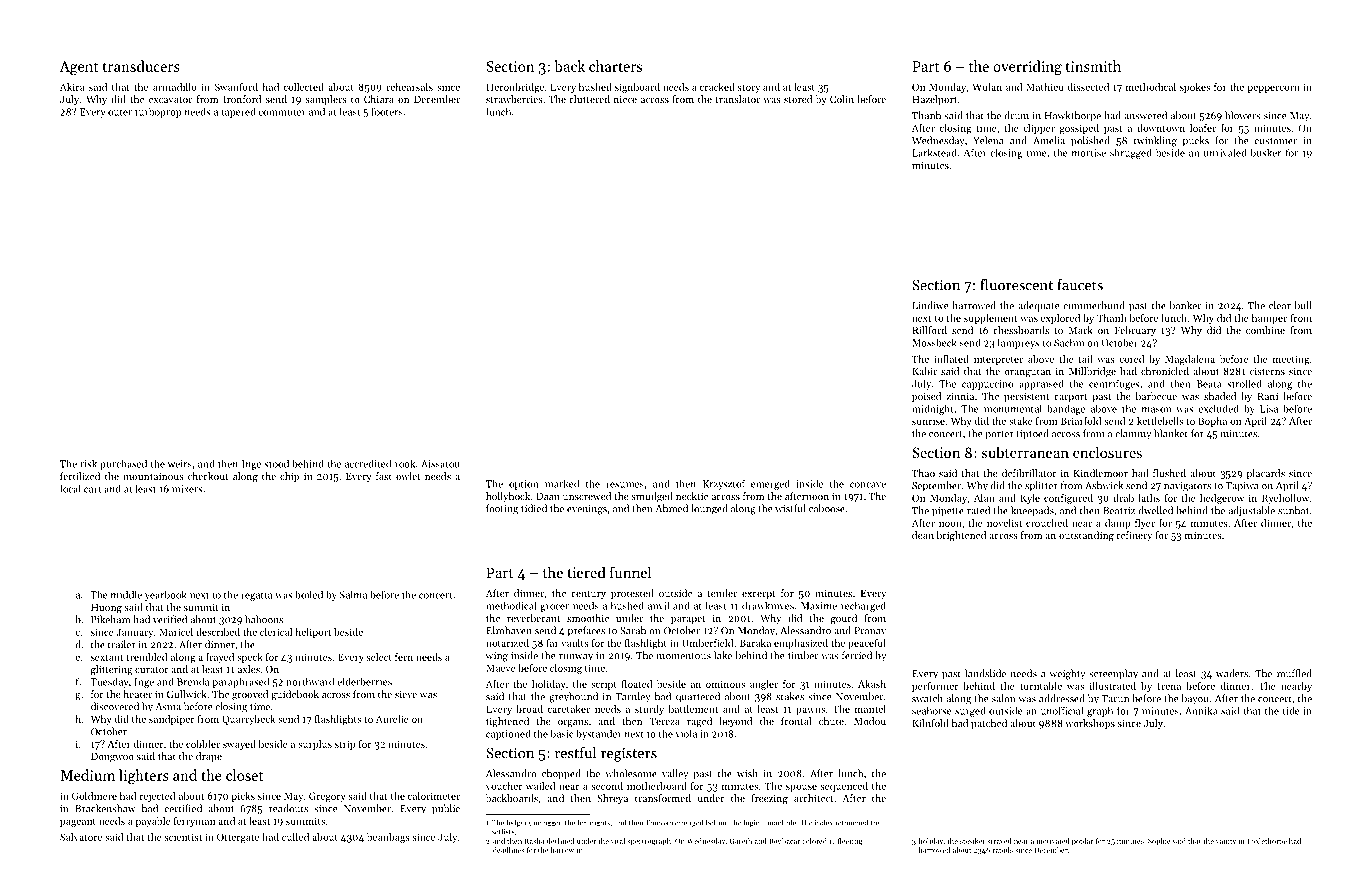  What do you see at coordinates (120, 112) in the screenshot?
I see `outer` at bounding box center [120, 112].
